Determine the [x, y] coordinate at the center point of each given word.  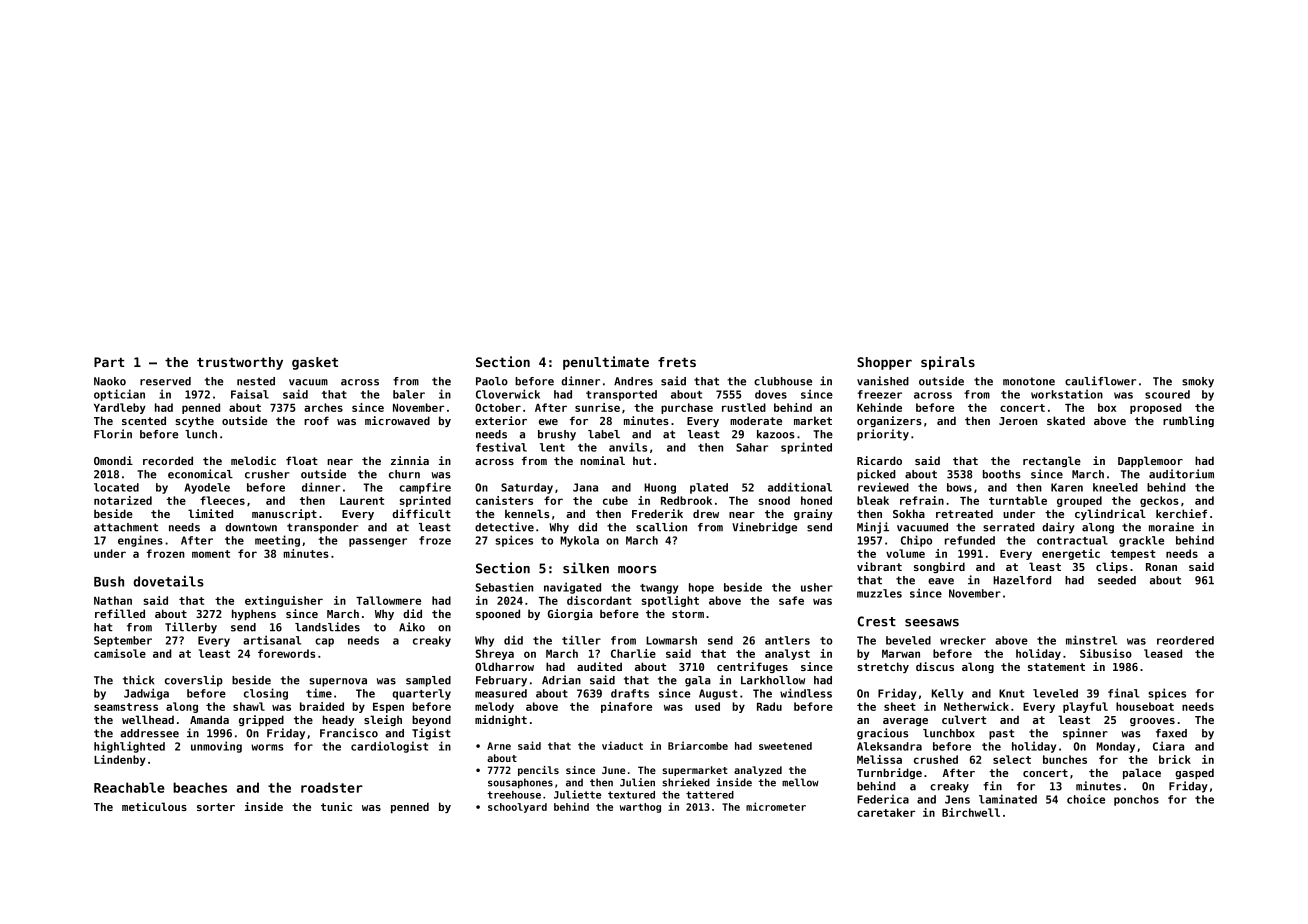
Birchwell [971, 812]
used [707, 706]
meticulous [154, 806]
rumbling [1188, 421]
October [498, 407]
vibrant [879, 566]
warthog [640, 808]
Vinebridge [764, 528]
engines [140, 541]
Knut [1011, 693]
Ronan [1161, 567]
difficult [421, 513]
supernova [338, 682]
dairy [1058, 528]
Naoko [110, 381]
